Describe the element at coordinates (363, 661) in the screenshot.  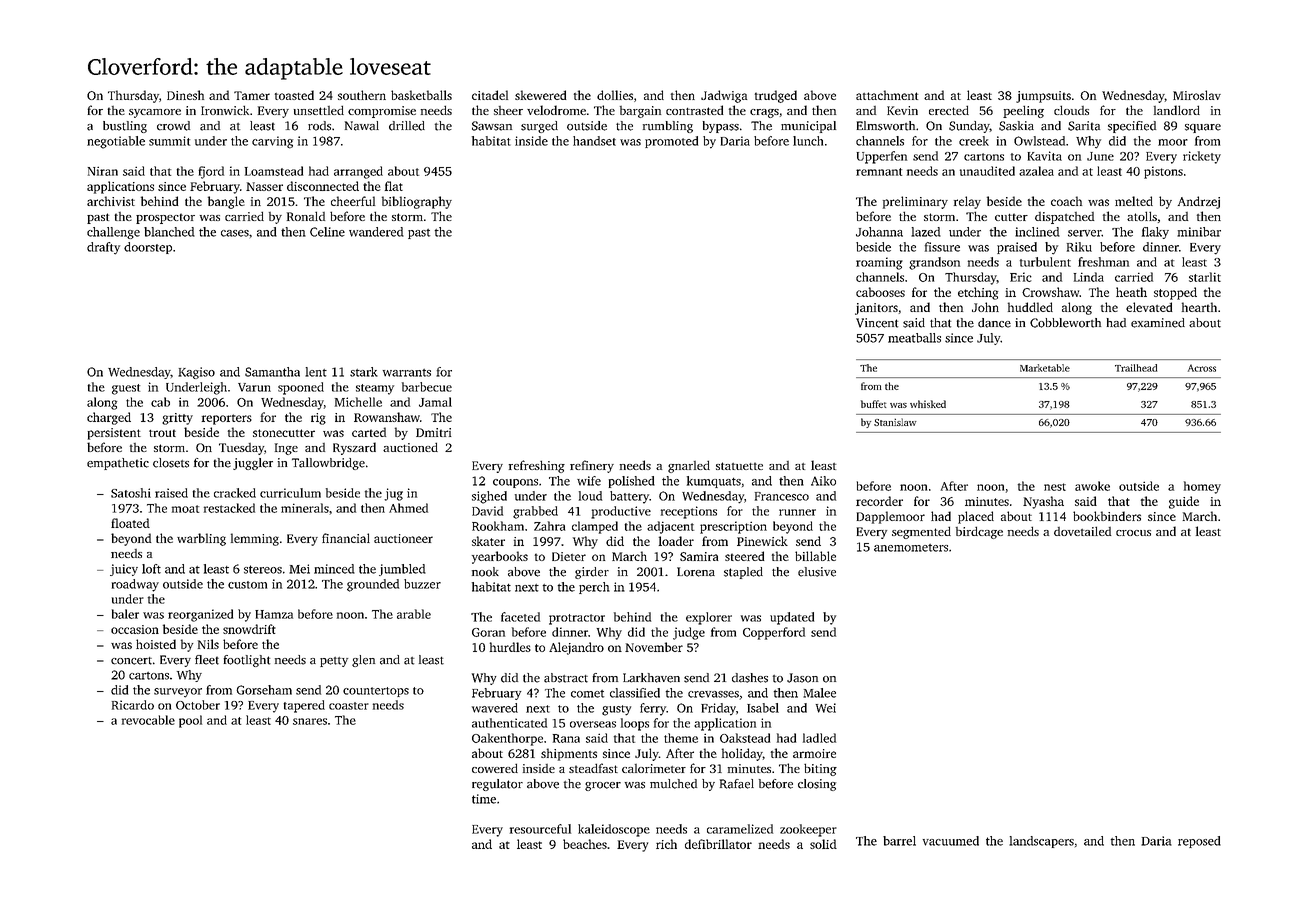
I see `glen` at that location.
